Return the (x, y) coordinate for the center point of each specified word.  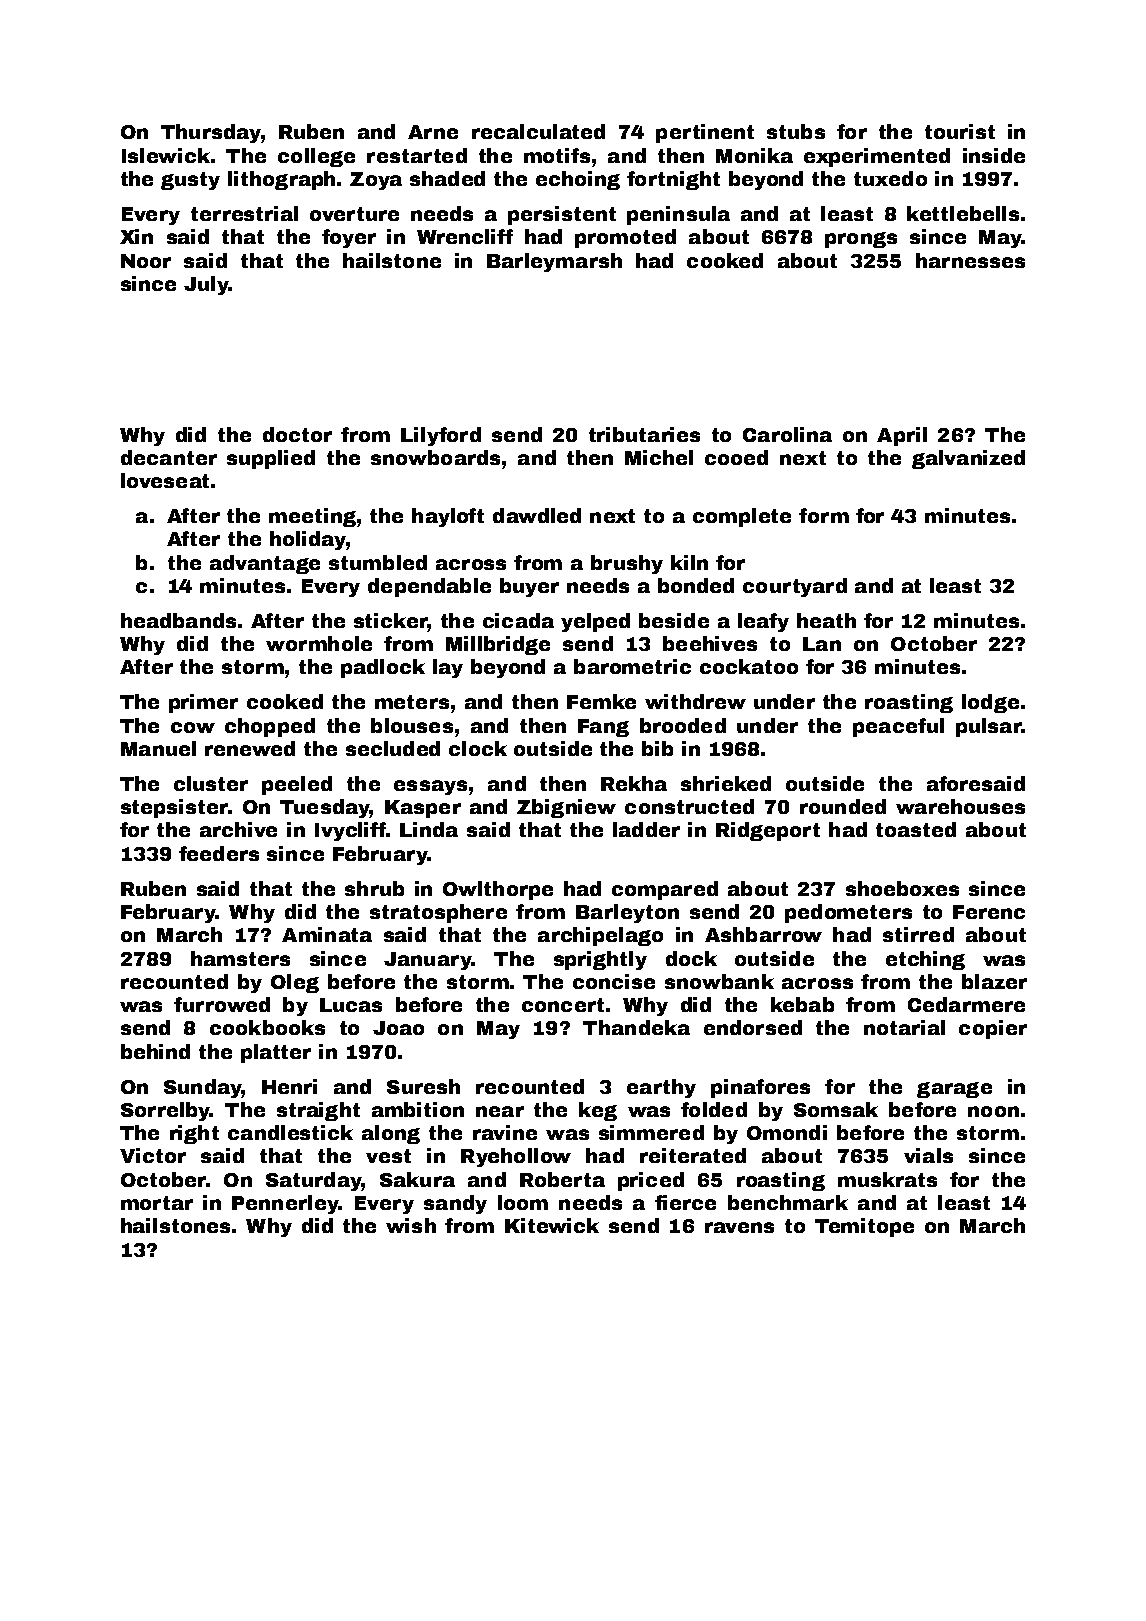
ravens (739, 1227)
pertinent (705, 133)
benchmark (788, 1202)
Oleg (295, 983)
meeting (312, 517)
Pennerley (285, 1204)
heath (826, 620)
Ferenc (989, 912)
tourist (960, 131)
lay (448, 668)
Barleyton (627, 913)
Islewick (166, 155)
